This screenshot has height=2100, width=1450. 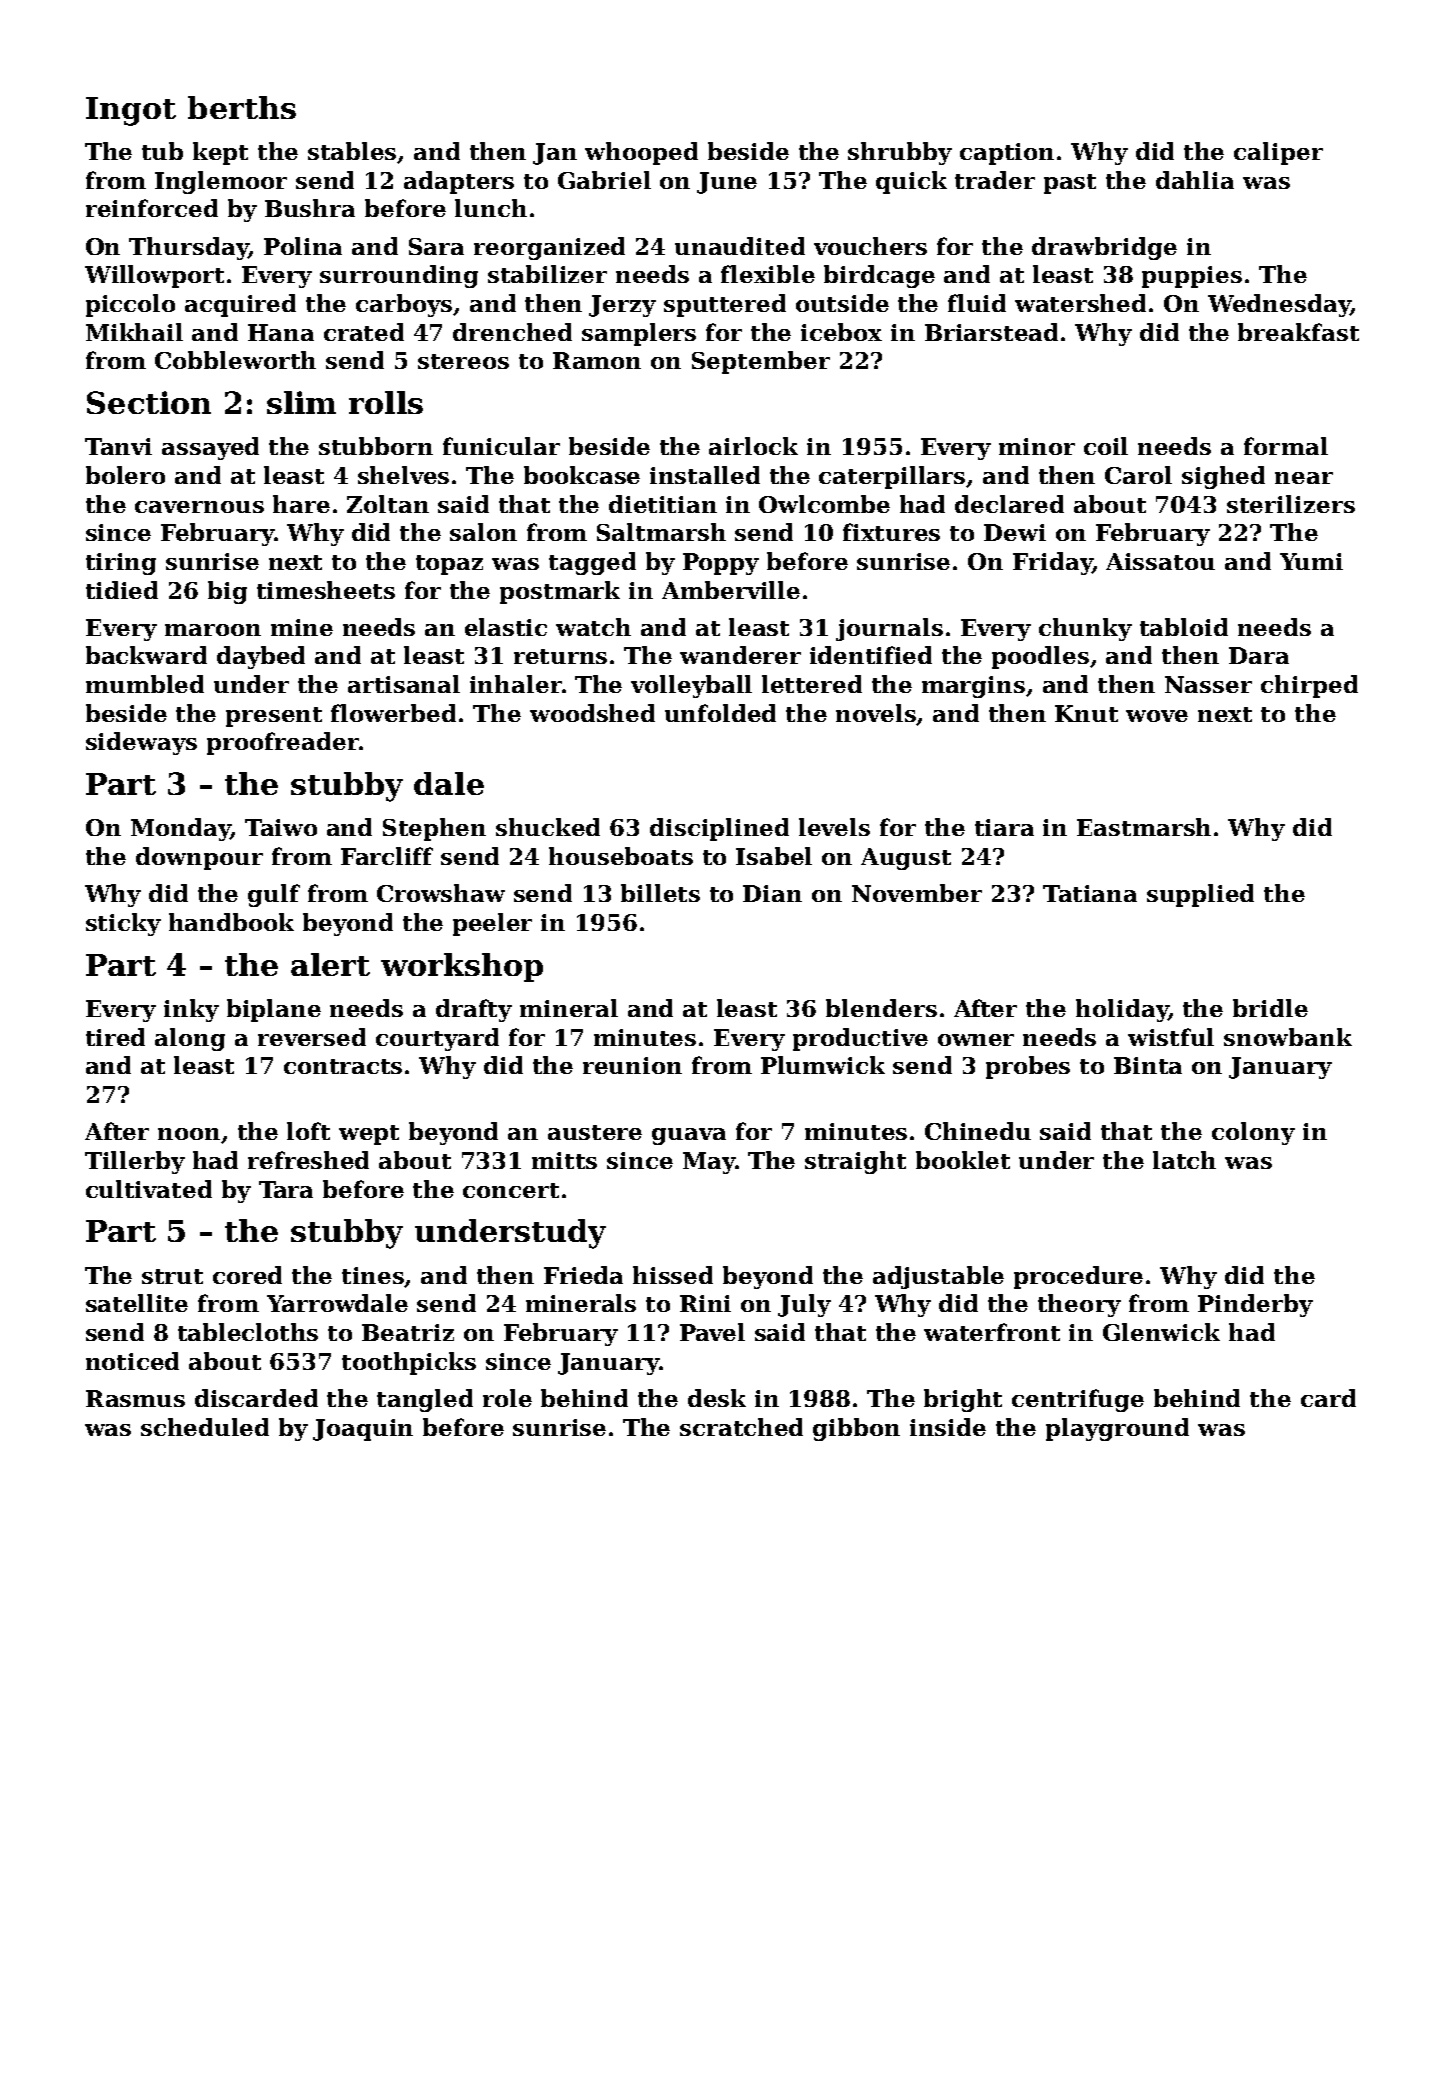 What do you see at coordinates (242, 107) in the screenshot?
I see `berths` at bounding box center [242, 107].
